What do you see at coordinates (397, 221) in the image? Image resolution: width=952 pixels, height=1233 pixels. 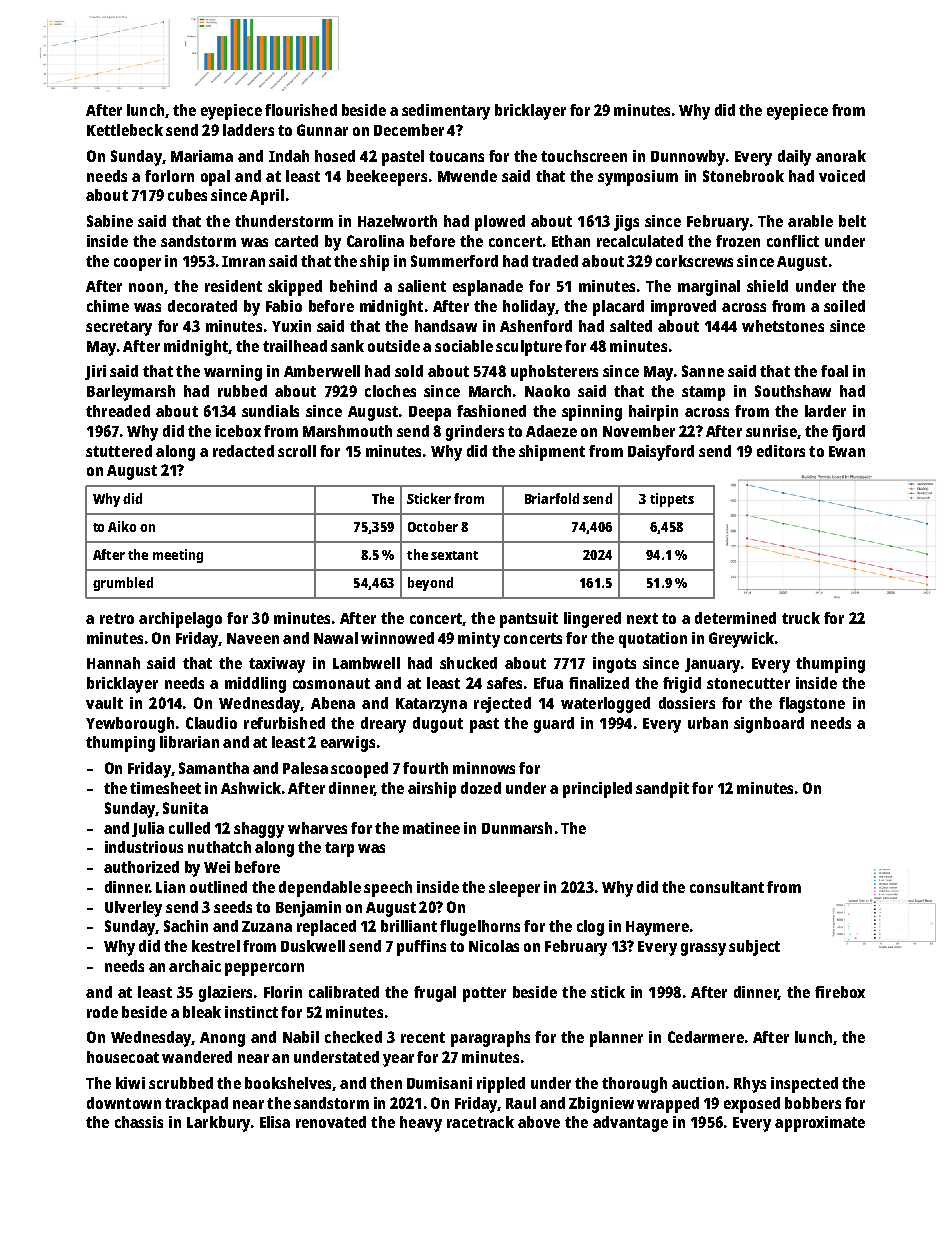 I see `Hazelworth` at bounding box center [397, 221].
